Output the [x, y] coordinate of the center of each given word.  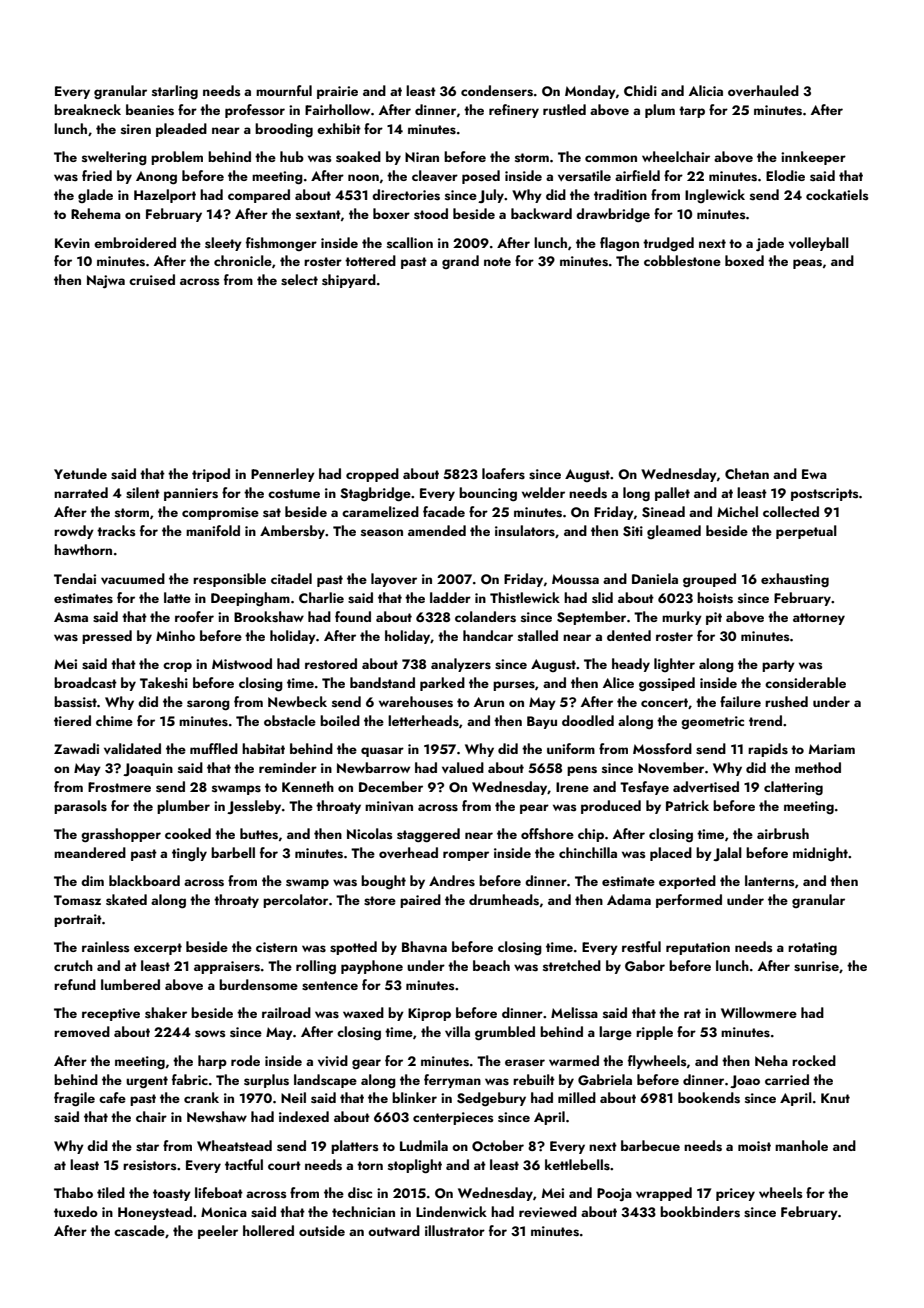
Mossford [662, 749]
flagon [619, 244]
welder [543, 492]
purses [514, 686]
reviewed [548, 1212]
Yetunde [80, 473]
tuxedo [76, 1211]
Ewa [814, 474]
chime [114, 720]
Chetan [747, 473]
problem [177, 158]
